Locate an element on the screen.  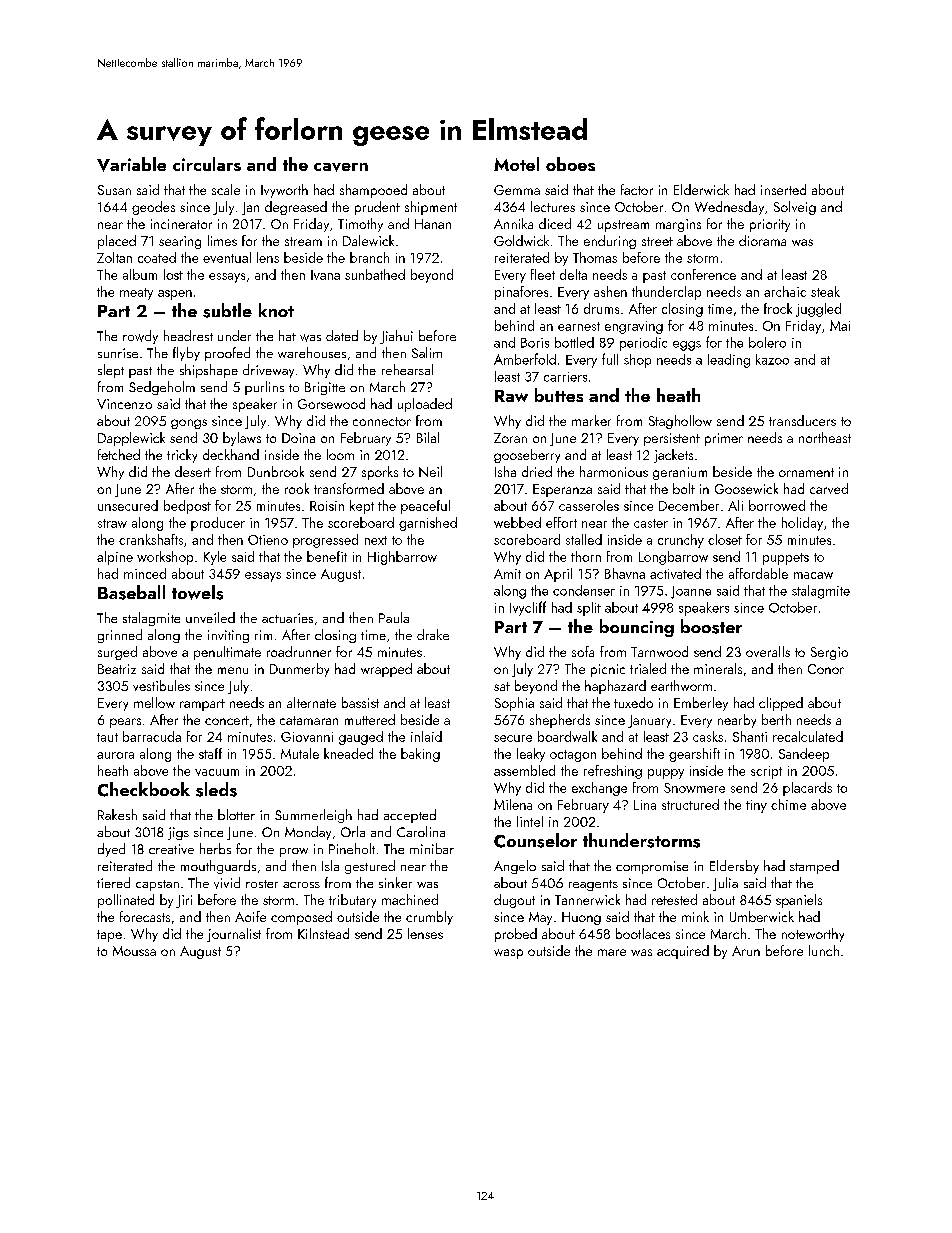
aurora is located at coordinates (115, 755).
